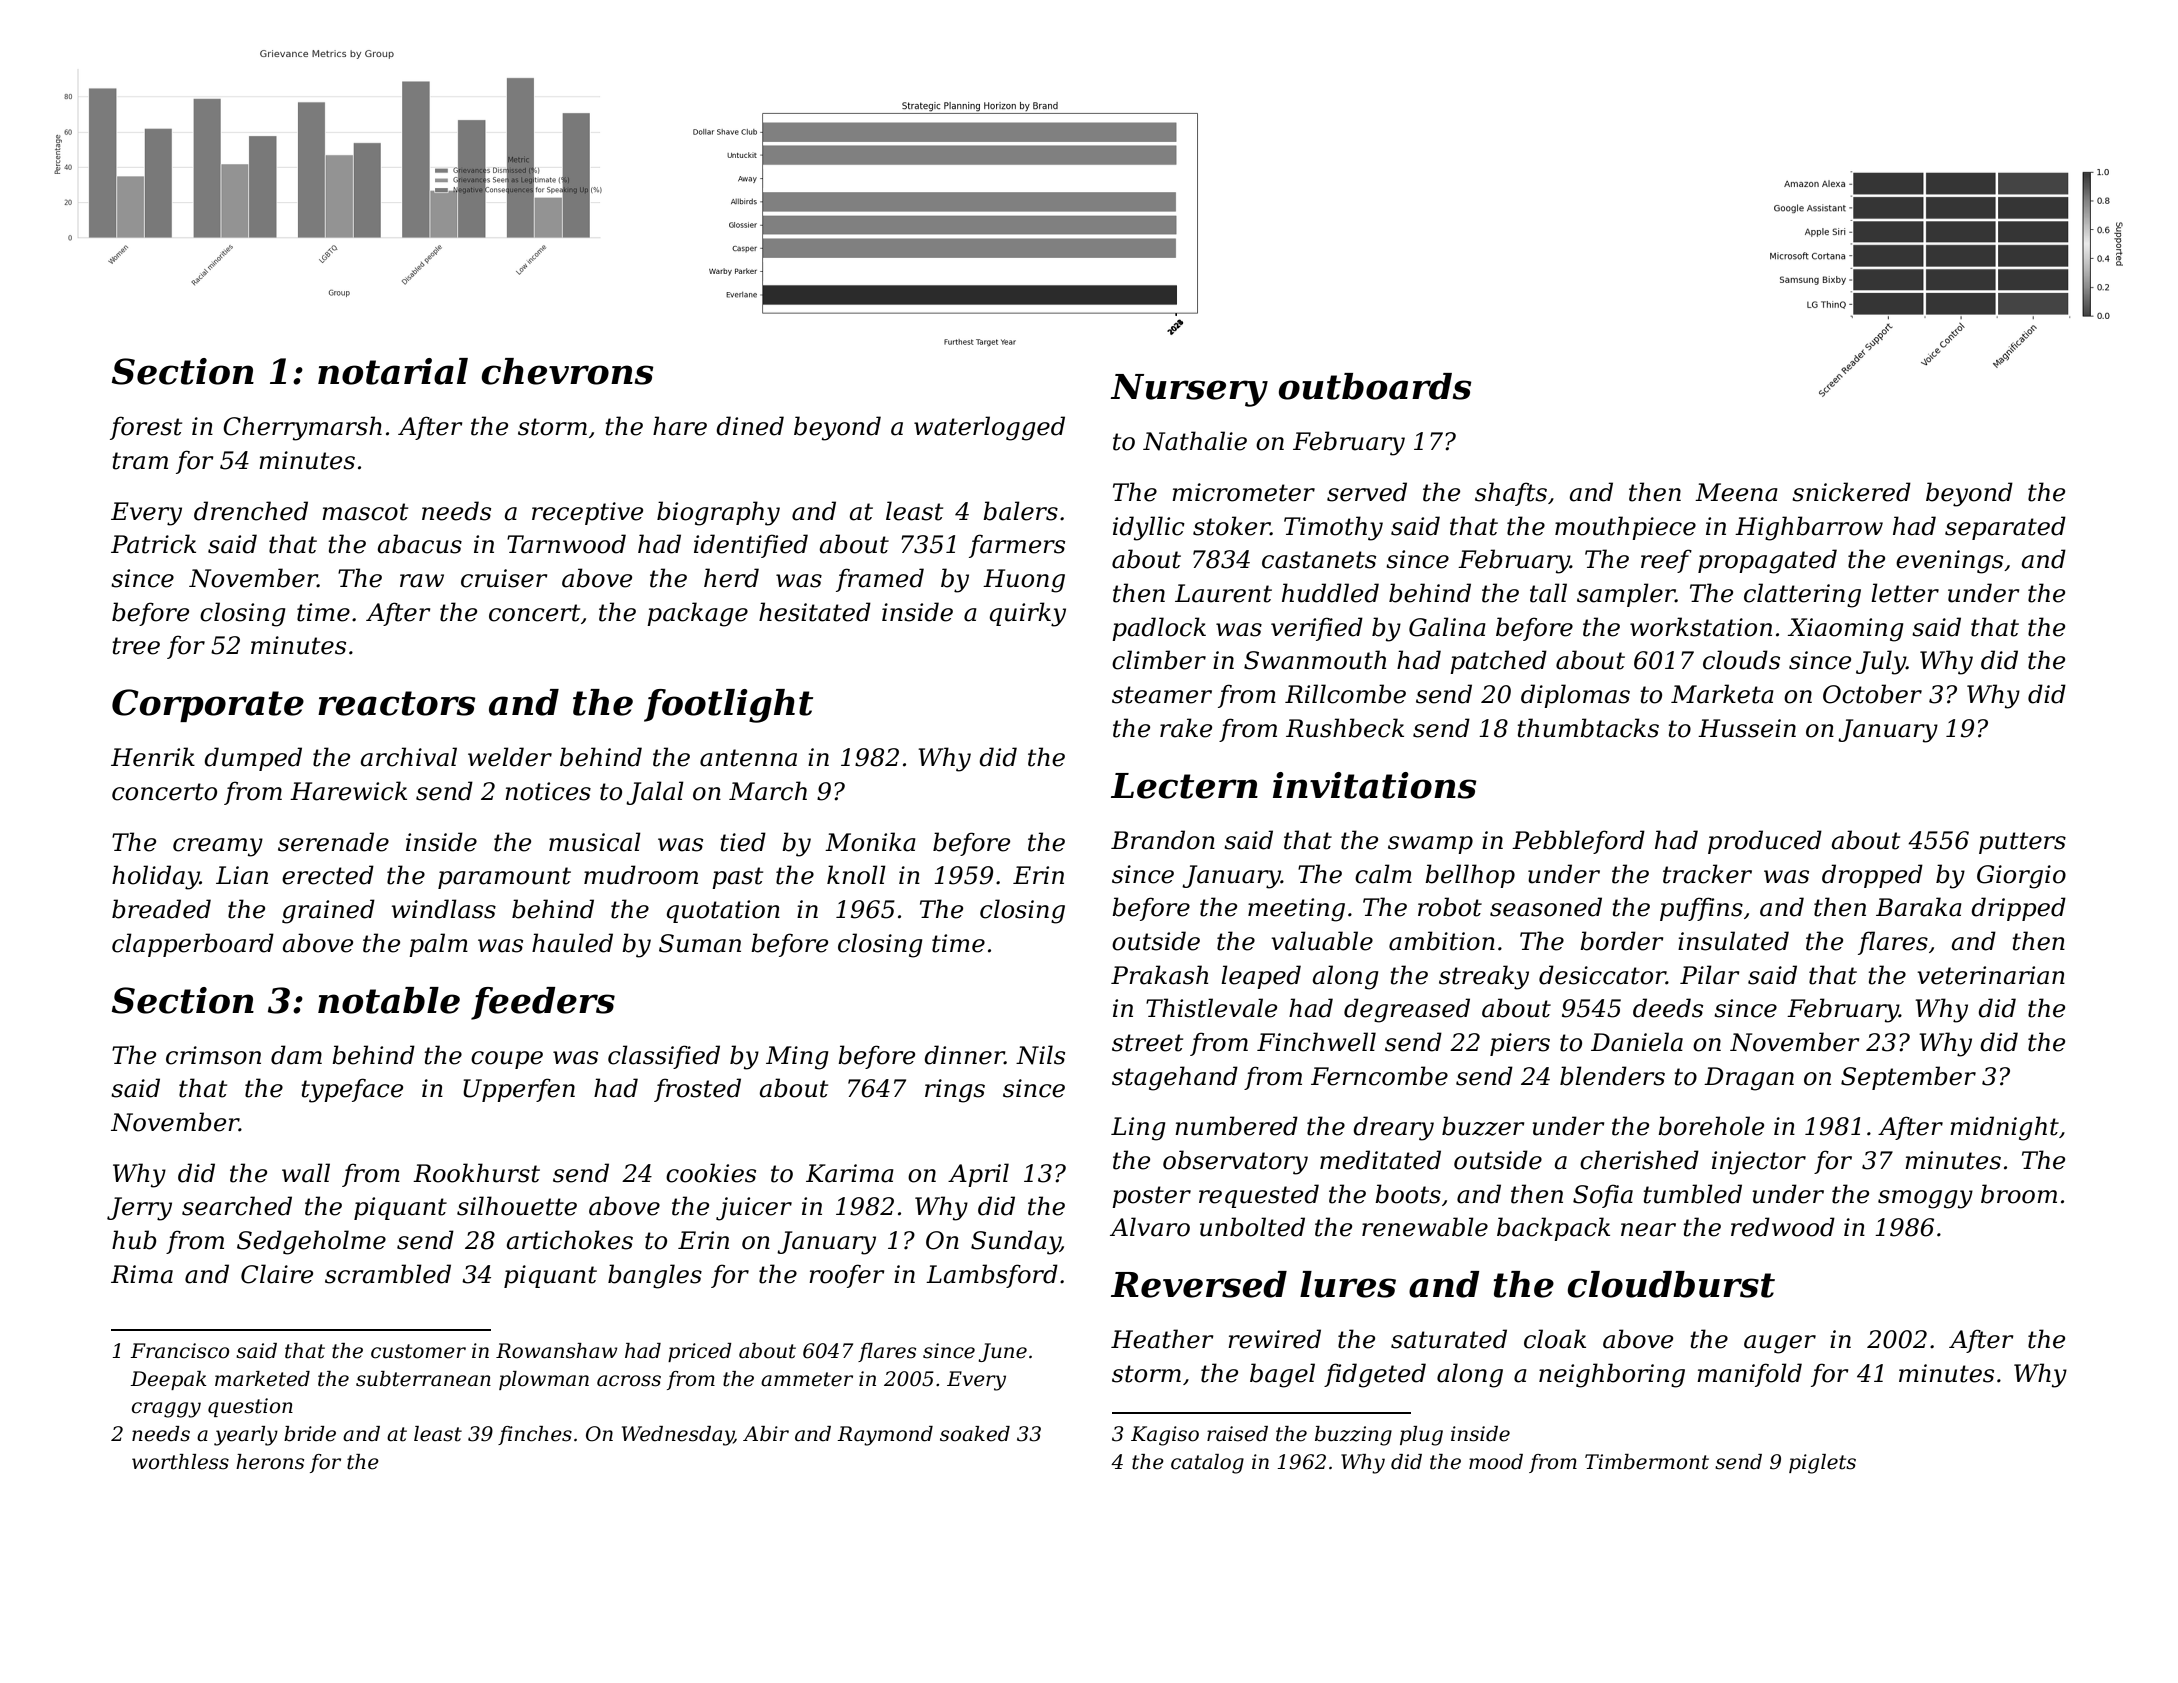 This screenshot has width=2178, height=1683. I want to click on notable, so click(389, 1000).
